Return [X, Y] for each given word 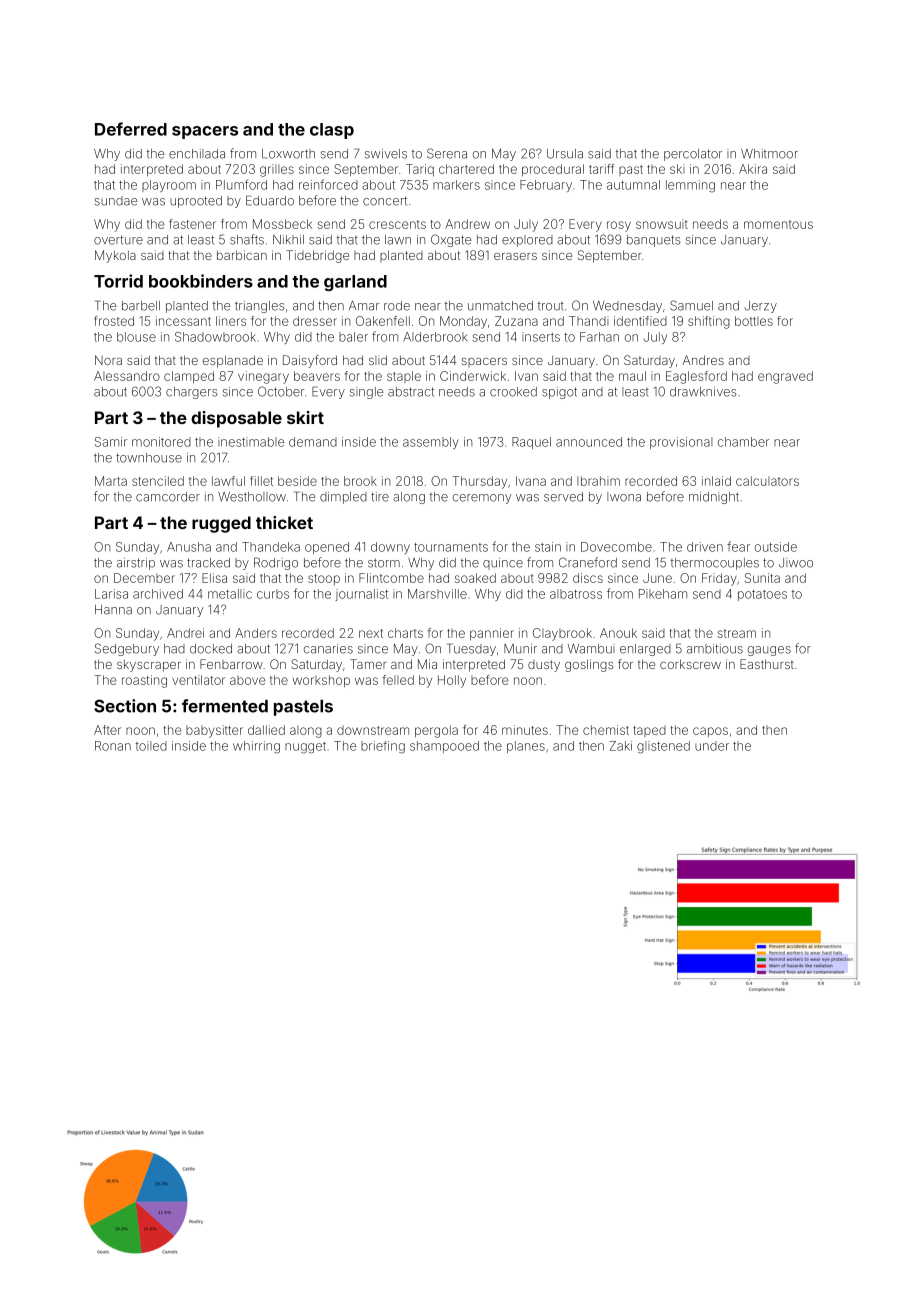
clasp [332, 131]
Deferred [131, 129]
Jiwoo [796, 563]
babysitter [214, 731]
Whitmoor [769, 154]
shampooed [444, 747]
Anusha [189, 547]
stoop [324, 579]
